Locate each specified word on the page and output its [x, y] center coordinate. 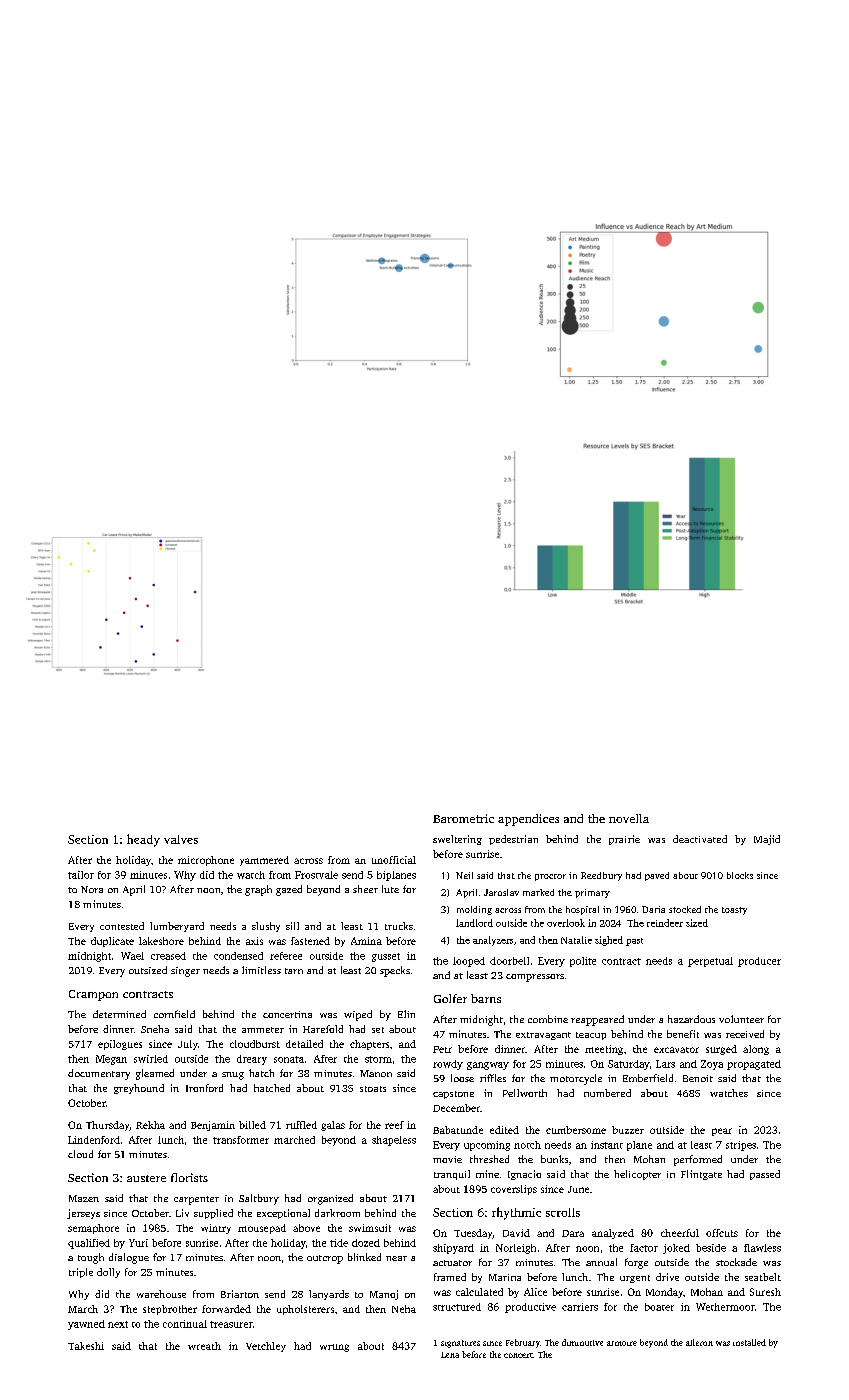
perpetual [710, 962]
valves [181, 839]
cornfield [174, 1014]
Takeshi [86, 1346]
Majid [767, 840]
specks [395, 971]
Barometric [463, 818]
